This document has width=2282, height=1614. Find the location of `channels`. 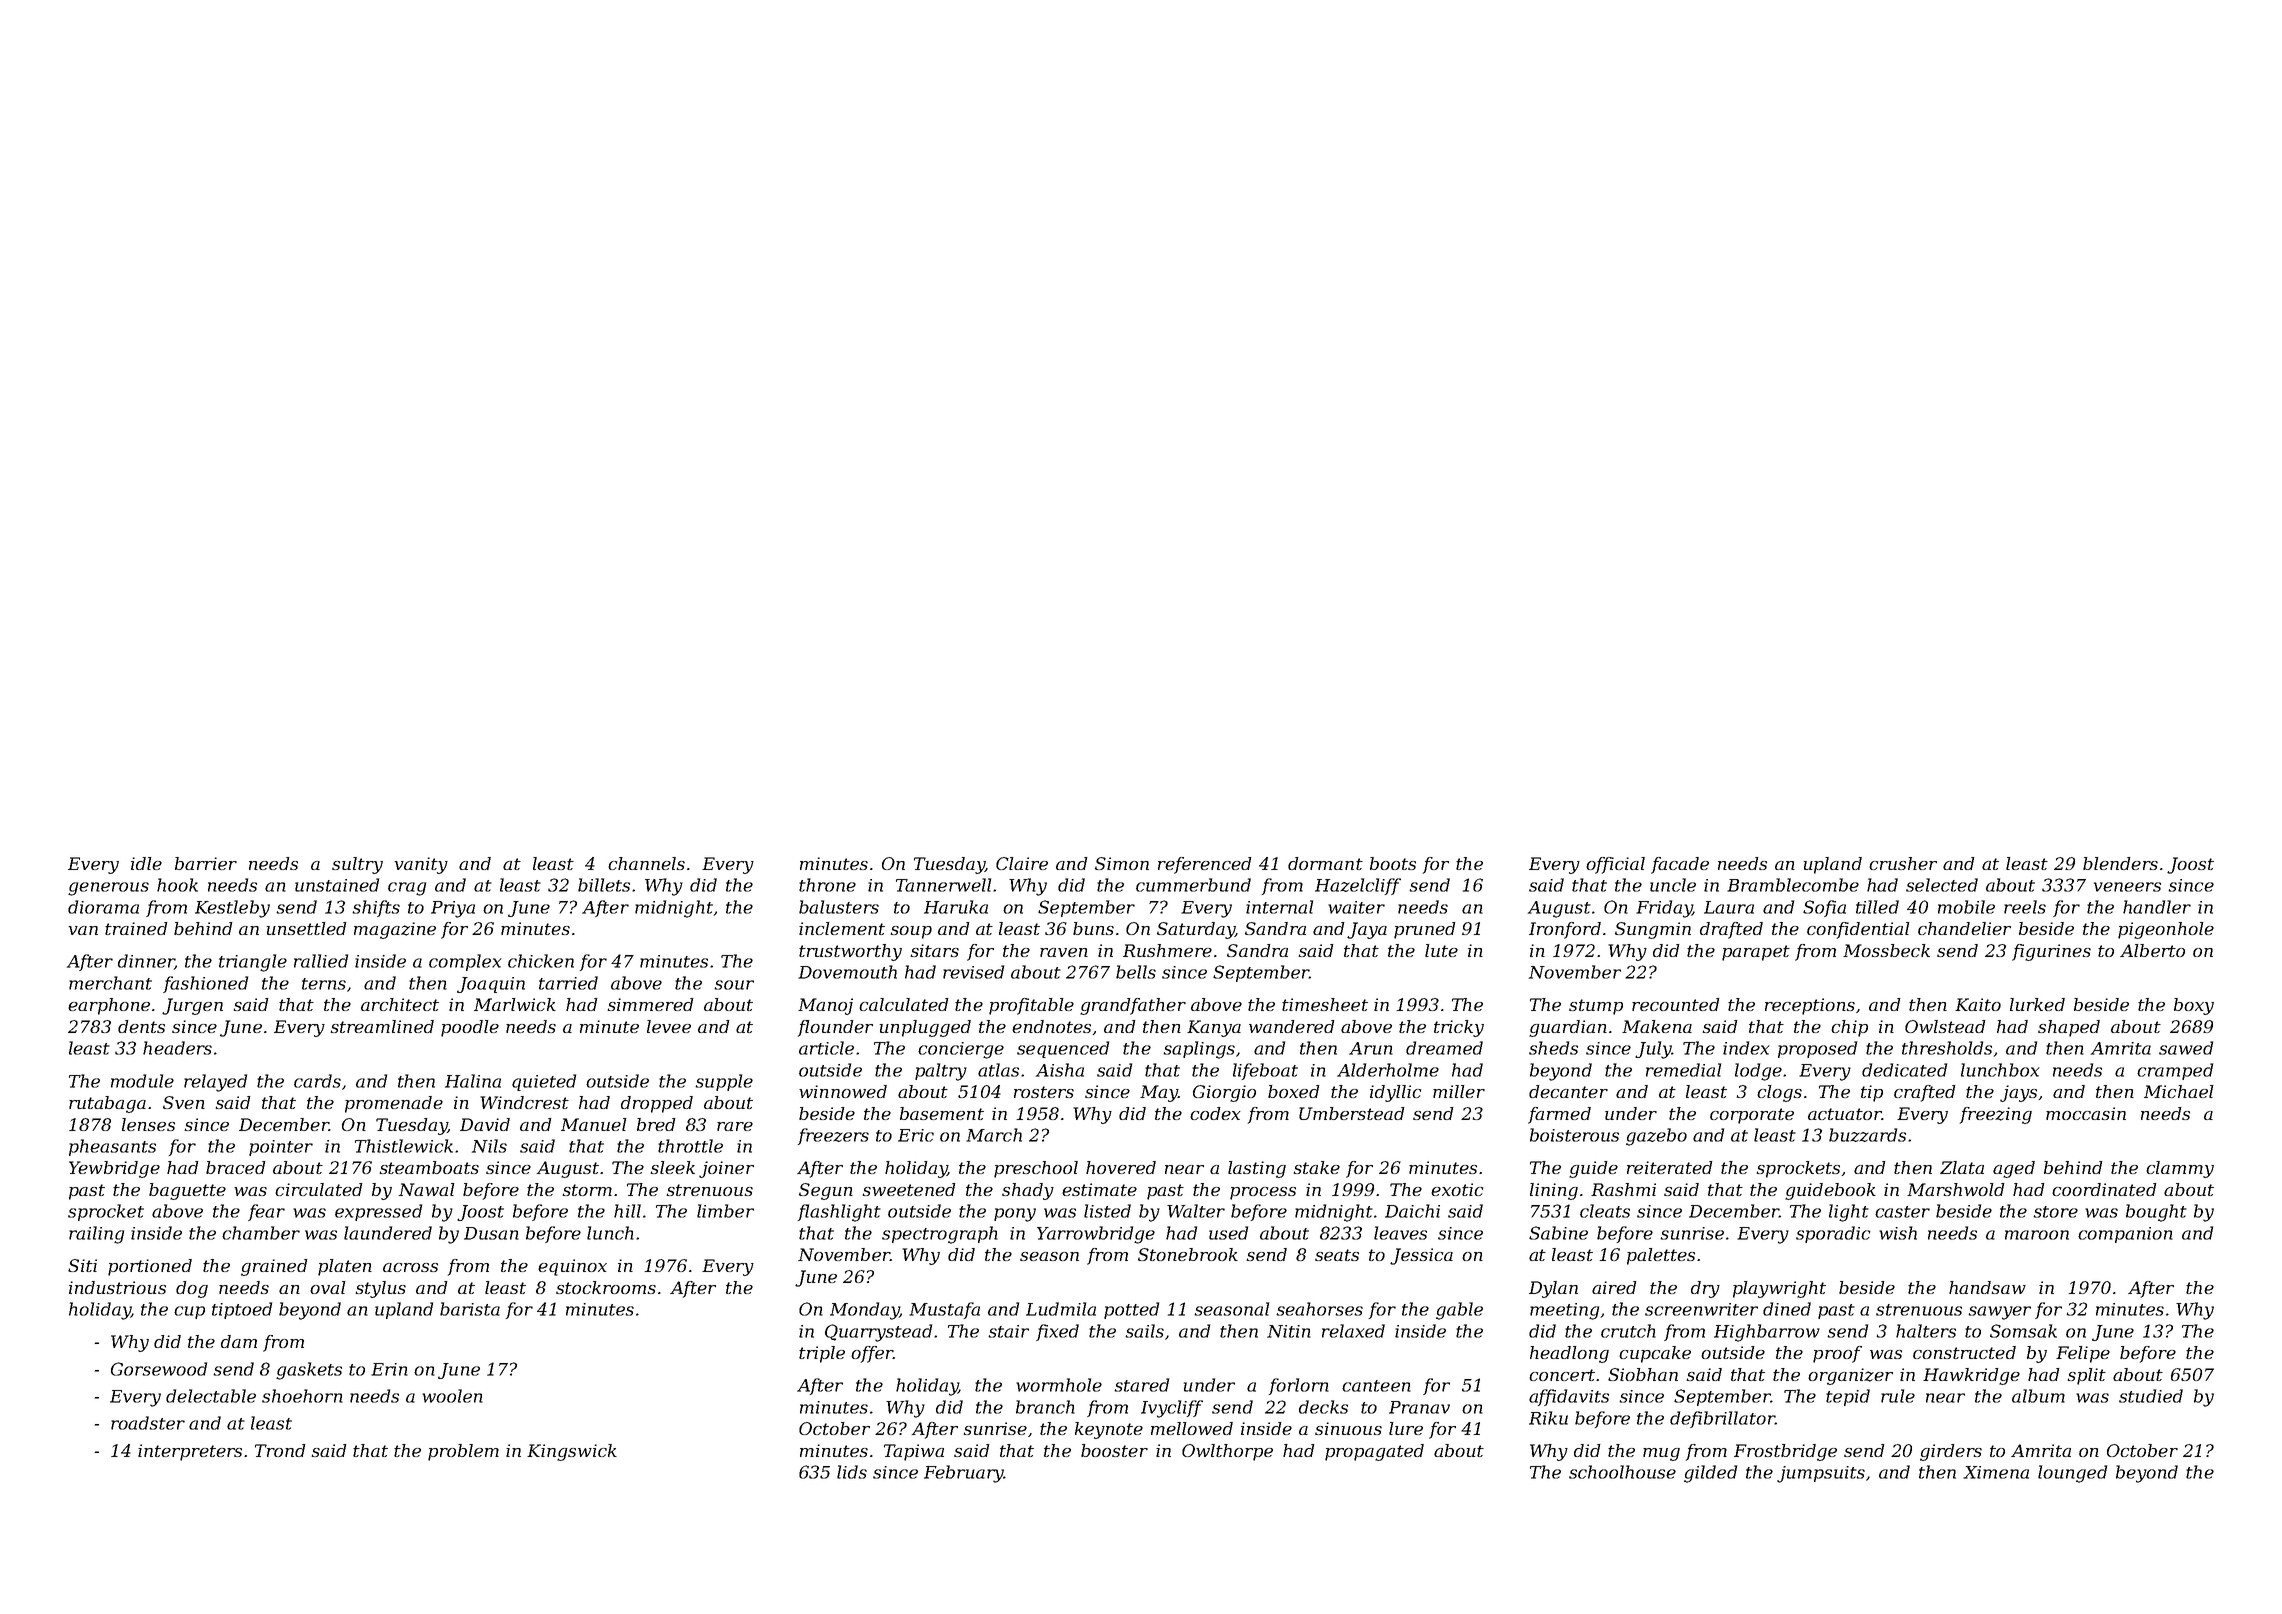

channels is located at coordinates (646, 863).
